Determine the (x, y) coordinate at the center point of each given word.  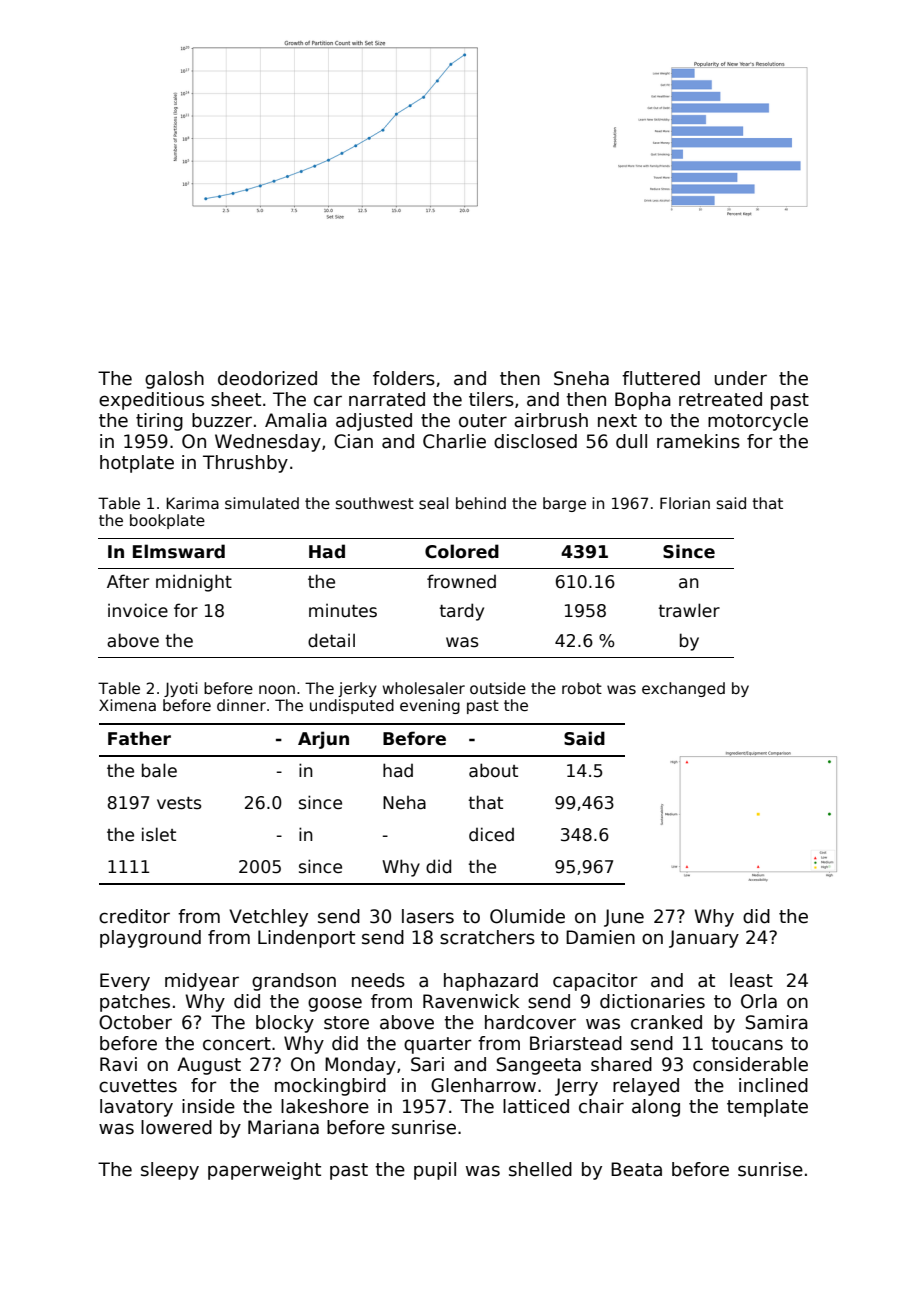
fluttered (661, 378)
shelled (540, 1169)
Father (139, 738)
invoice (138, 610)
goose (335, 1004)
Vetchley (268, 918)
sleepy (170, 1171)
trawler (689, 610)
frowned (461, 581)
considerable (750, 1064)
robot (582, 688)
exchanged (683, 689)
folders (404, 378)
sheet (236, 399)
